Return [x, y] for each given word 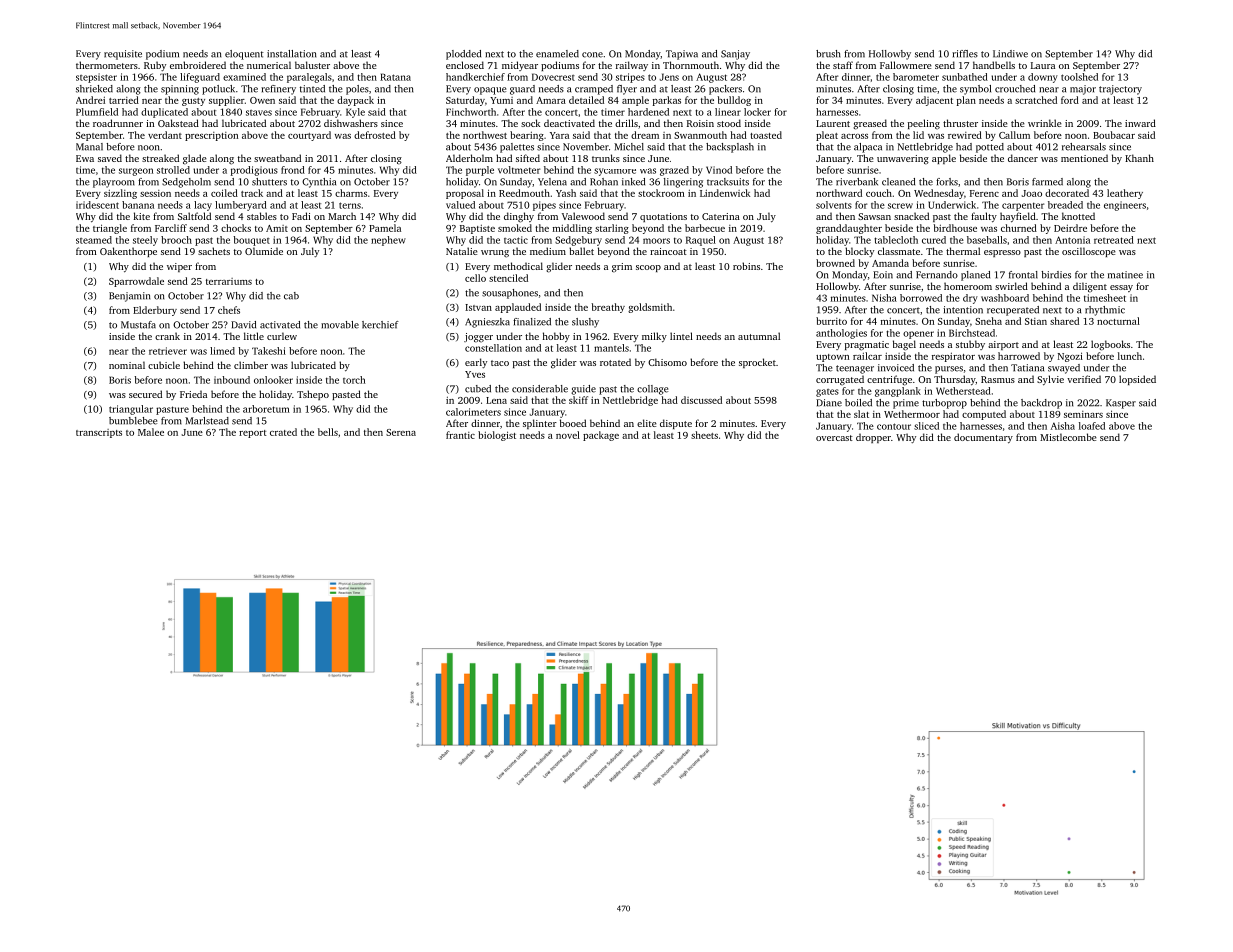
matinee [1125, 275]
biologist [497, 436]
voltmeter [519, 170]
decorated [1067, 193]
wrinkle [1045, 123]
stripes [630, 78]
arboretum [266, 409]
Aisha [1063, 426]
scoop [648, 268]
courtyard [309, 136]
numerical [269, 65]
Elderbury [155, 311]
